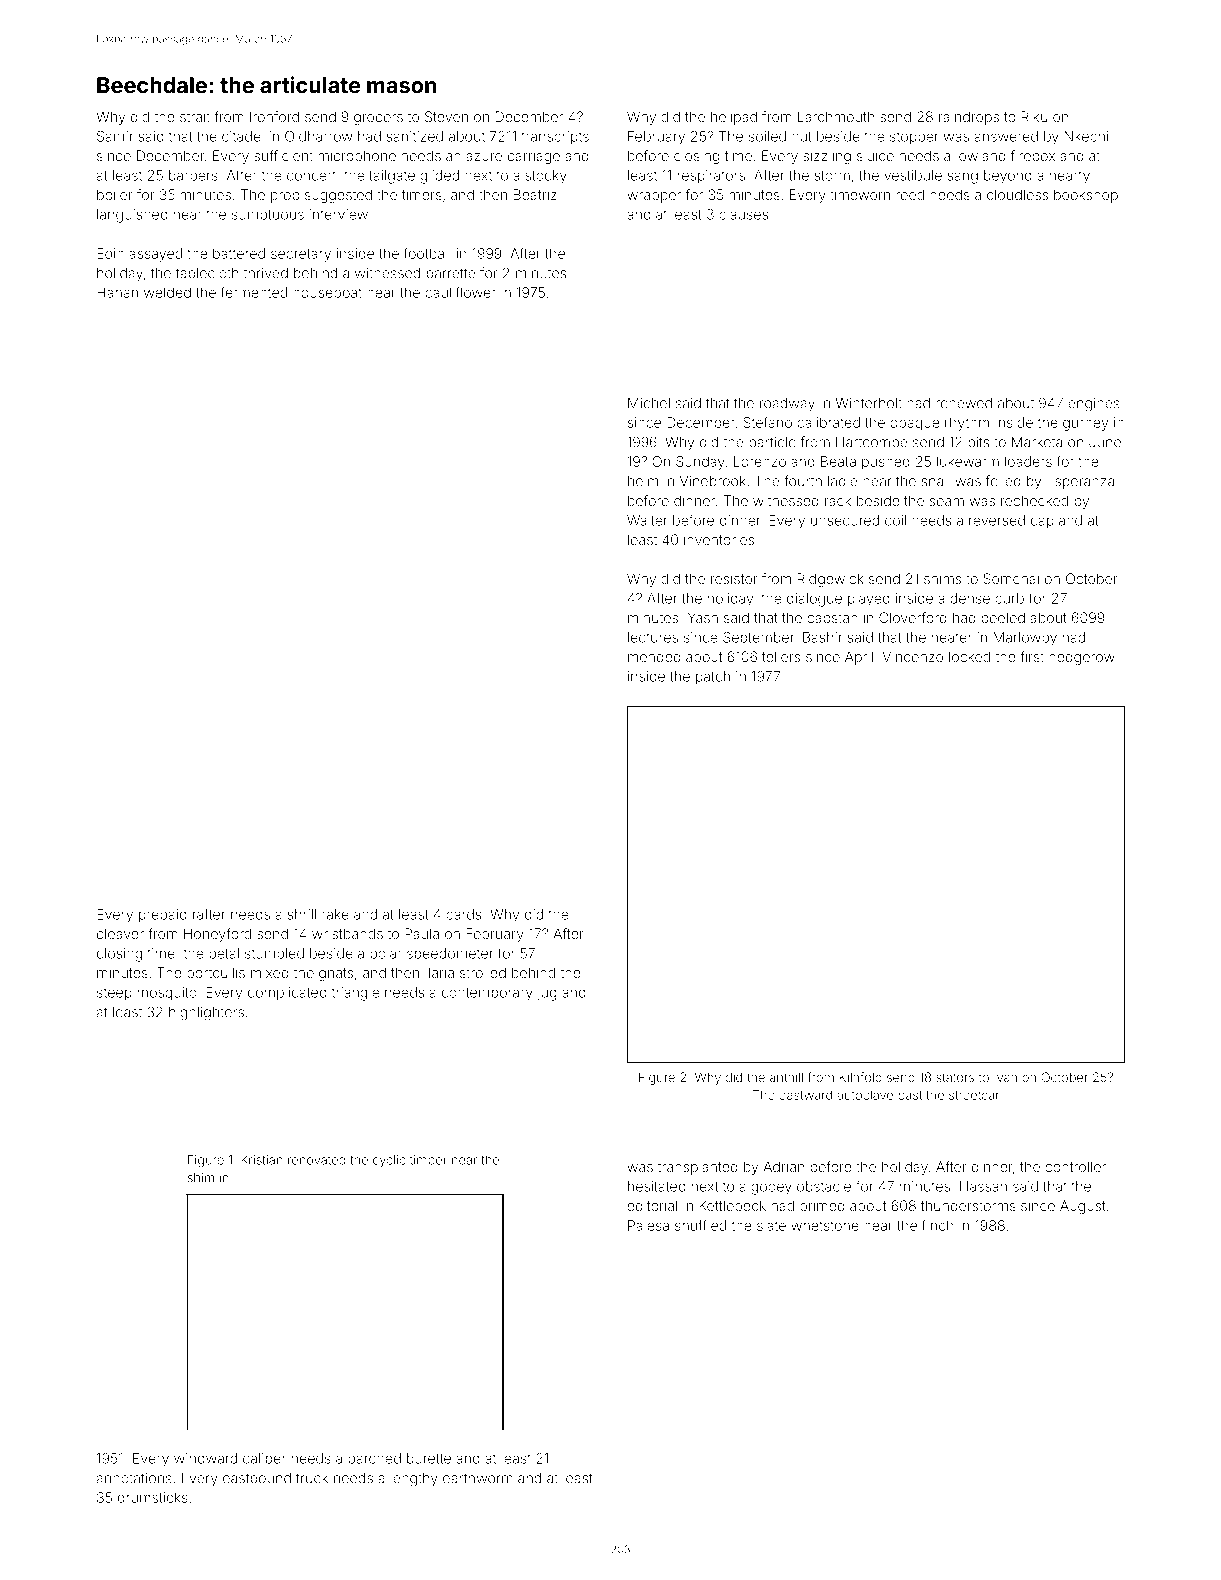  What do you see at coordinates (1034, 116) in the screenshot?
I see `Riku` at bounding box center [1034, 116].
